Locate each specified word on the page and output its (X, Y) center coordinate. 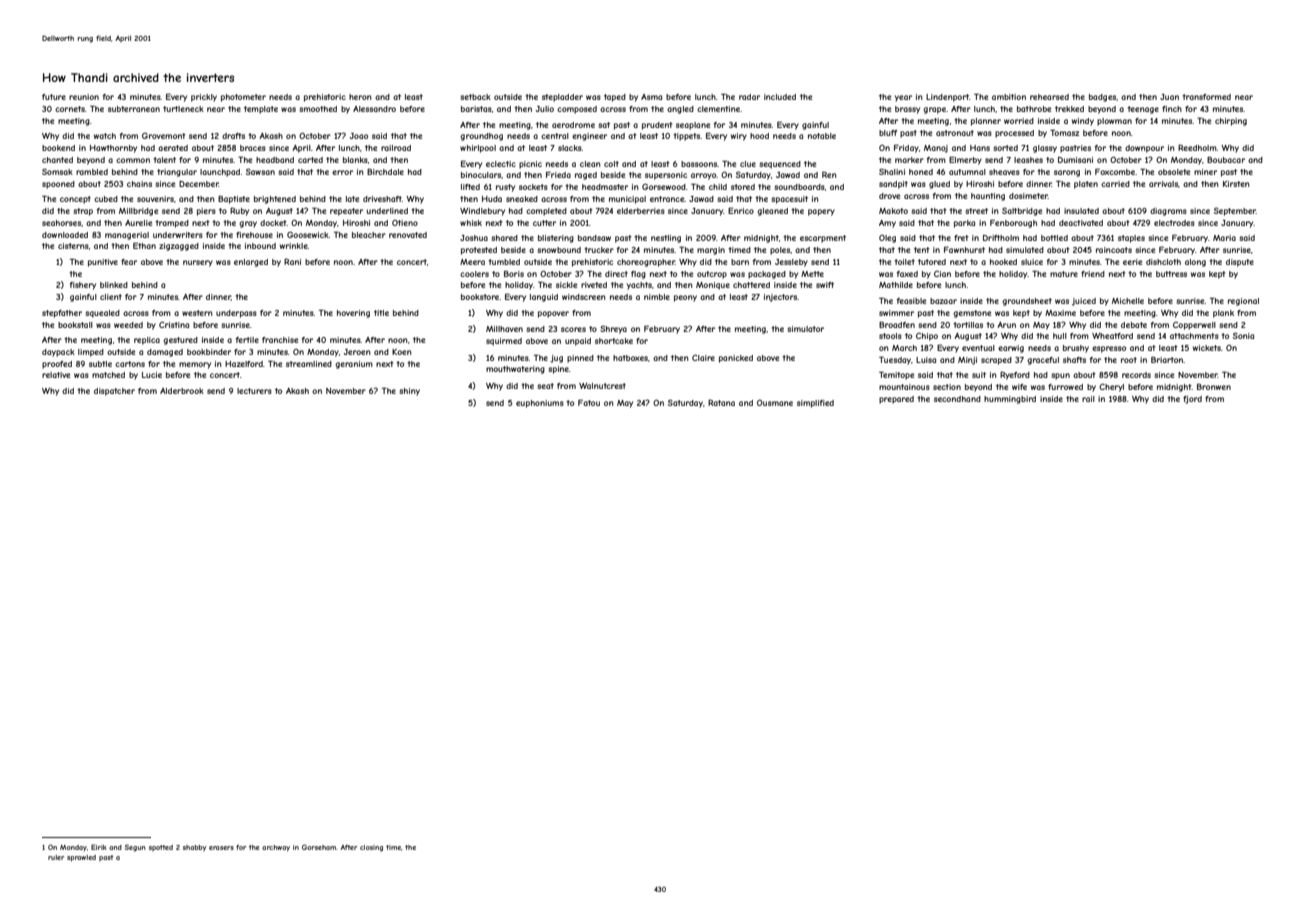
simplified (815, 404)
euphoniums (540, 404)
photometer (243, 98)
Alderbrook (182, 391)
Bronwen (1214, 386)
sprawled (81, 858)
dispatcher (114, 392)
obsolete (1174, 172)
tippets (687, 137)
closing (371, 848)
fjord (1192, 400)
